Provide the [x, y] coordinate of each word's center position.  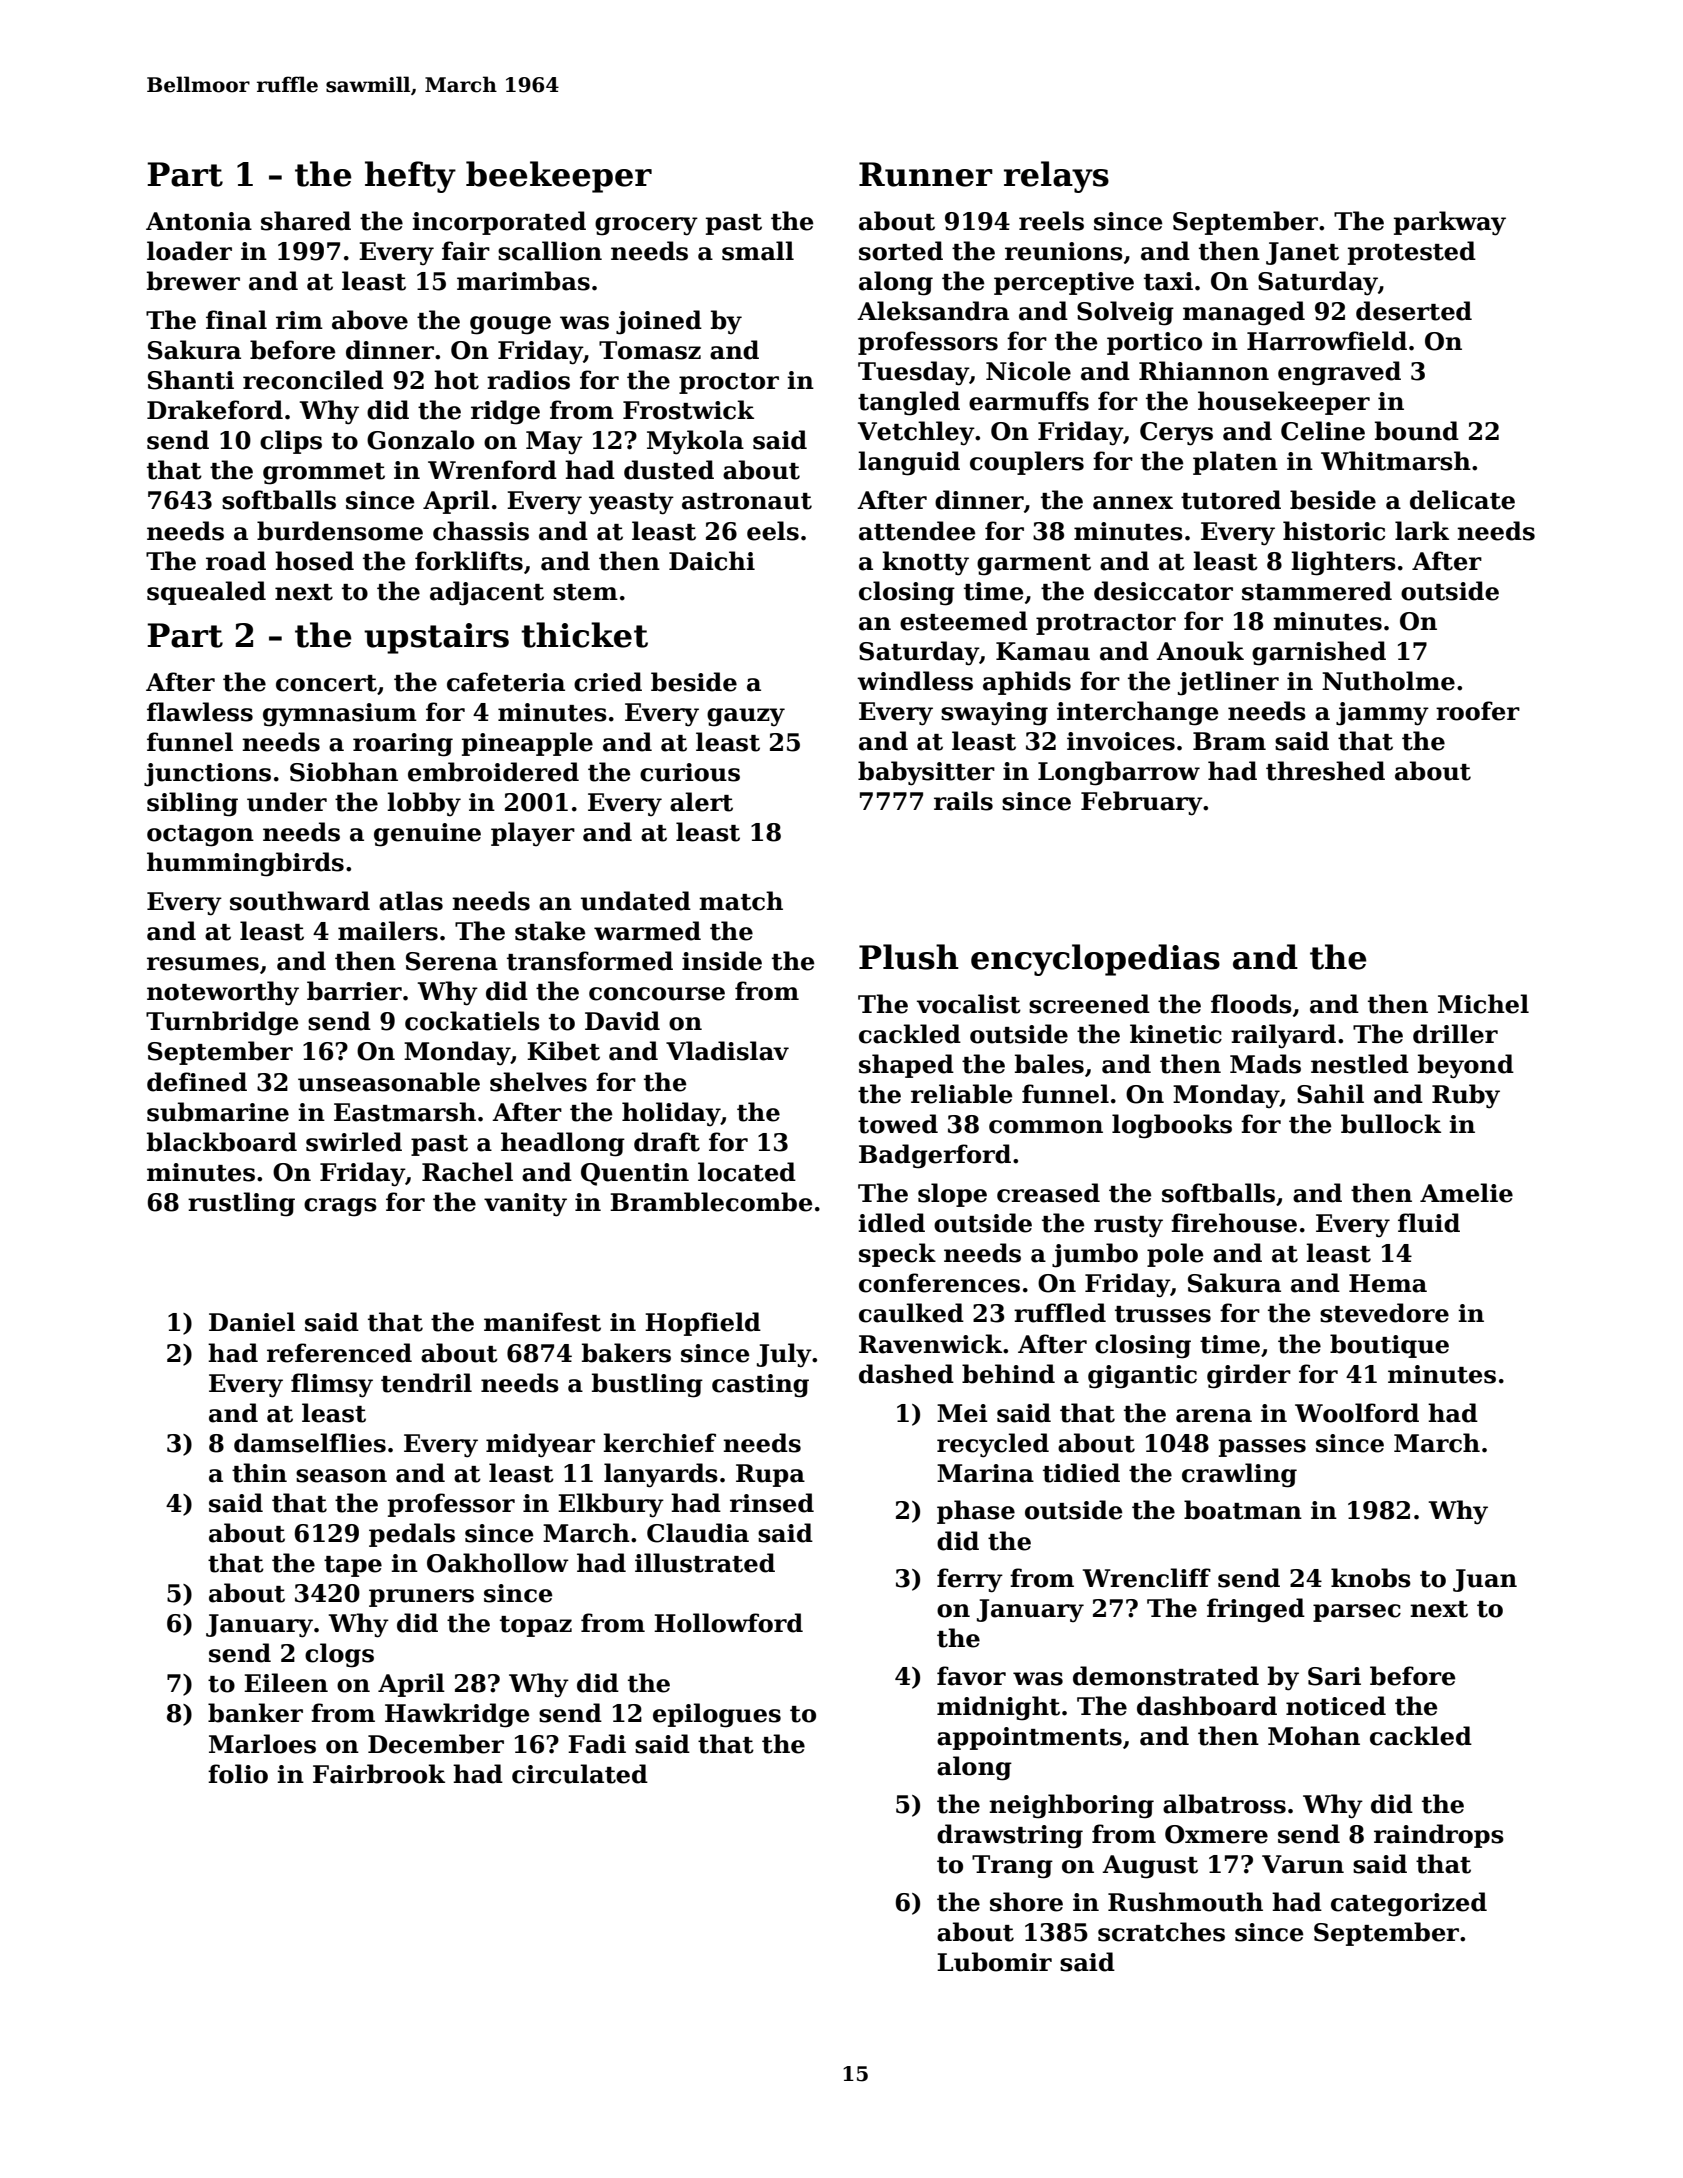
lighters [1343, 563]
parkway [1450, 223]
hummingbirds [245, 864]
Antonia [199, 221]
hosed [314, 561]
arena [1214, 1416]
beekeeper [559, 177]
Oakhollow [498, 1563]
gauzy [746, 717]
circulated [580, 1774]
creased [1048, 1193]
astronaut [747, 501]
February [1142, 803]
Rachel [467, 1172]
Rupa [770, 1475]
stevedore [1384, 1313]
